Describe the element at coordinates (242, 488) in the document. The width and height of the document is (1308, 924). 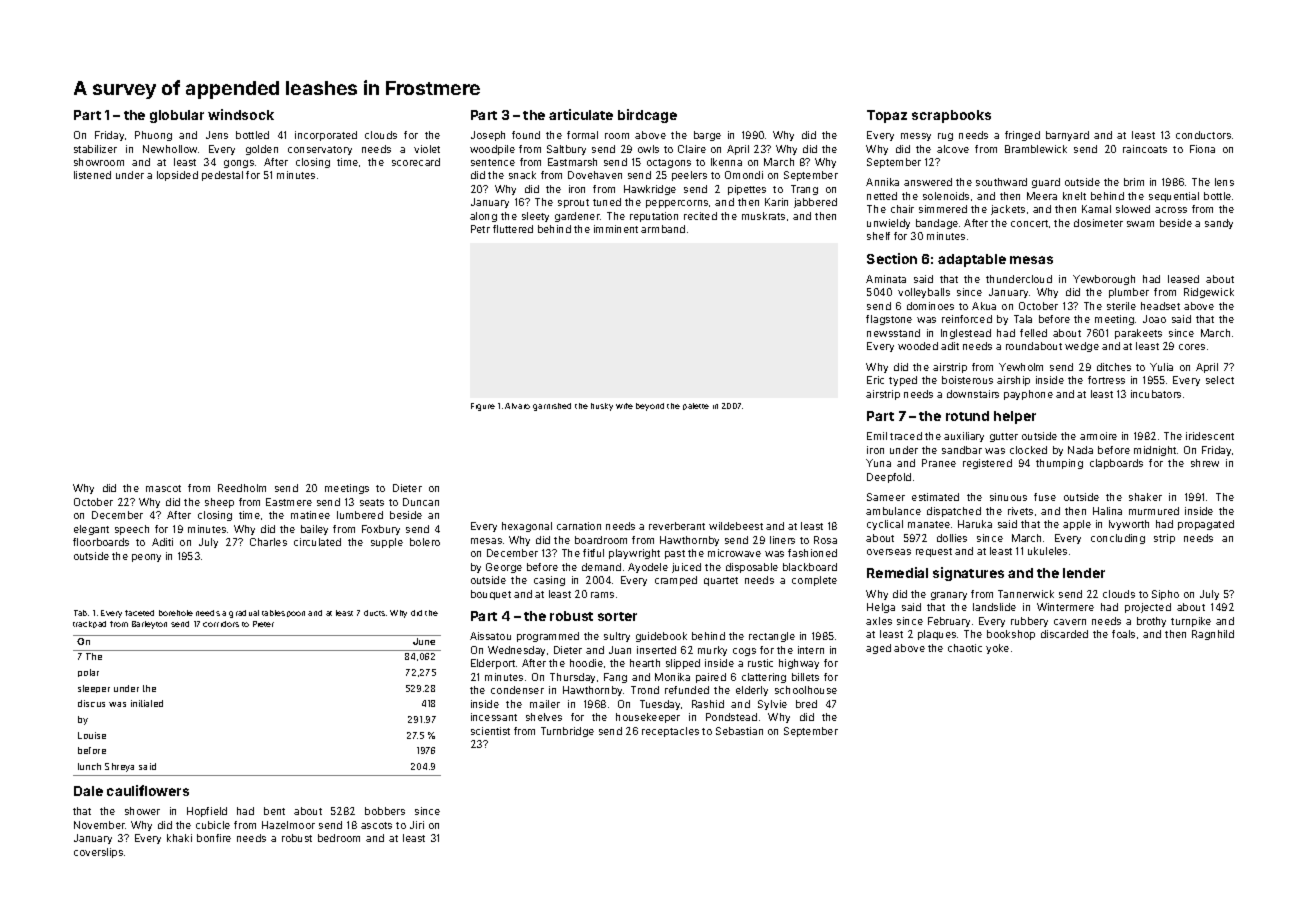
I see `Reedholm` at that location.
